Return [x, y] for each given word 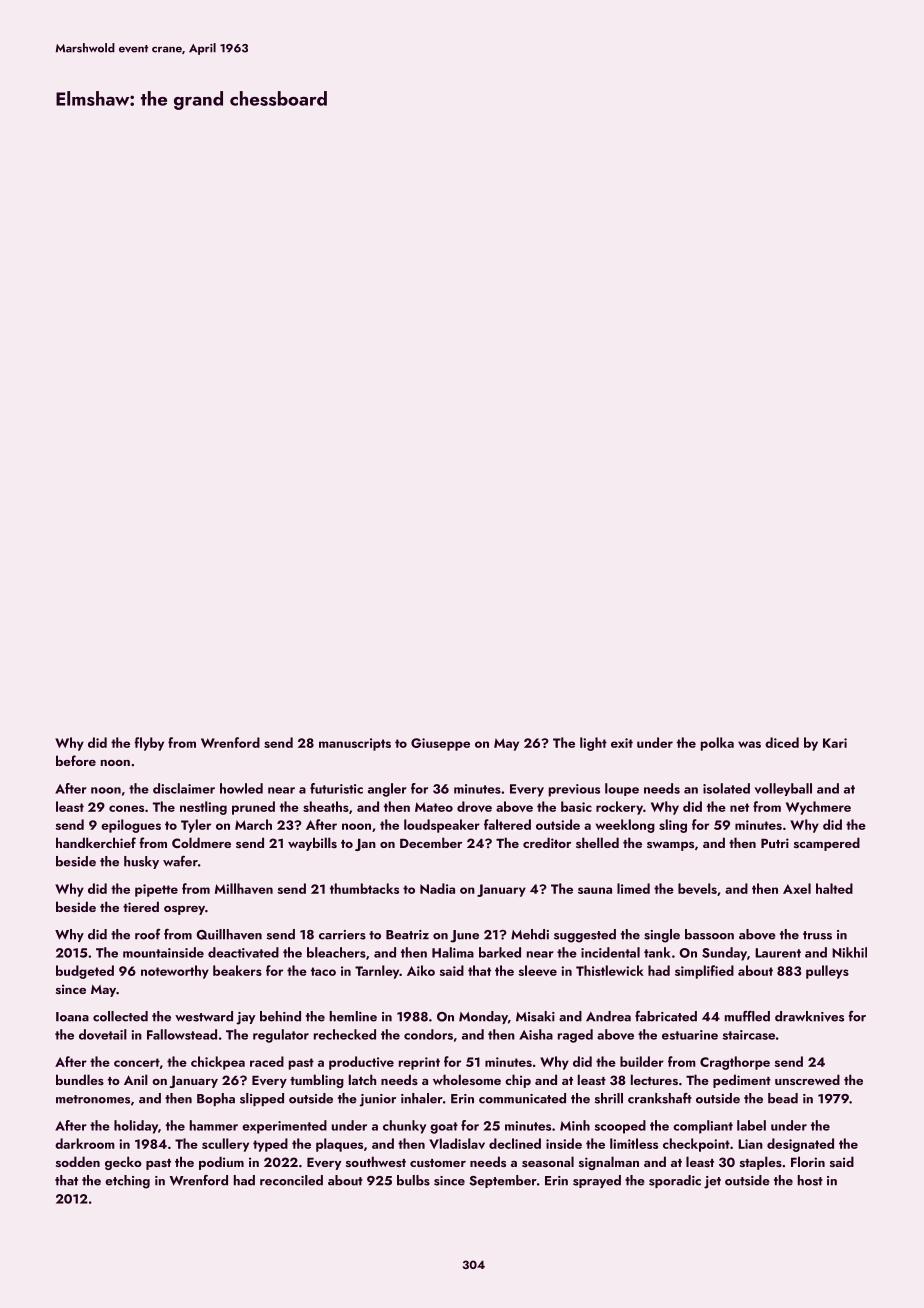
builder [642, 1061]
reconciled [291, 1180]
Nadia [437, 888]
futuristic [336, 788]
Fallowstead [182, 1034]
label [751, 1125]
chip [518, 1081]
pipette [156, 890]
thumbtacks [364, 888]
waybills [312, 844]
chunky [404, 1127]
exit [622, 743]
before [76, 760]
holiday [136, 1127]
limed [633, 888]
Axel [797, 888]
